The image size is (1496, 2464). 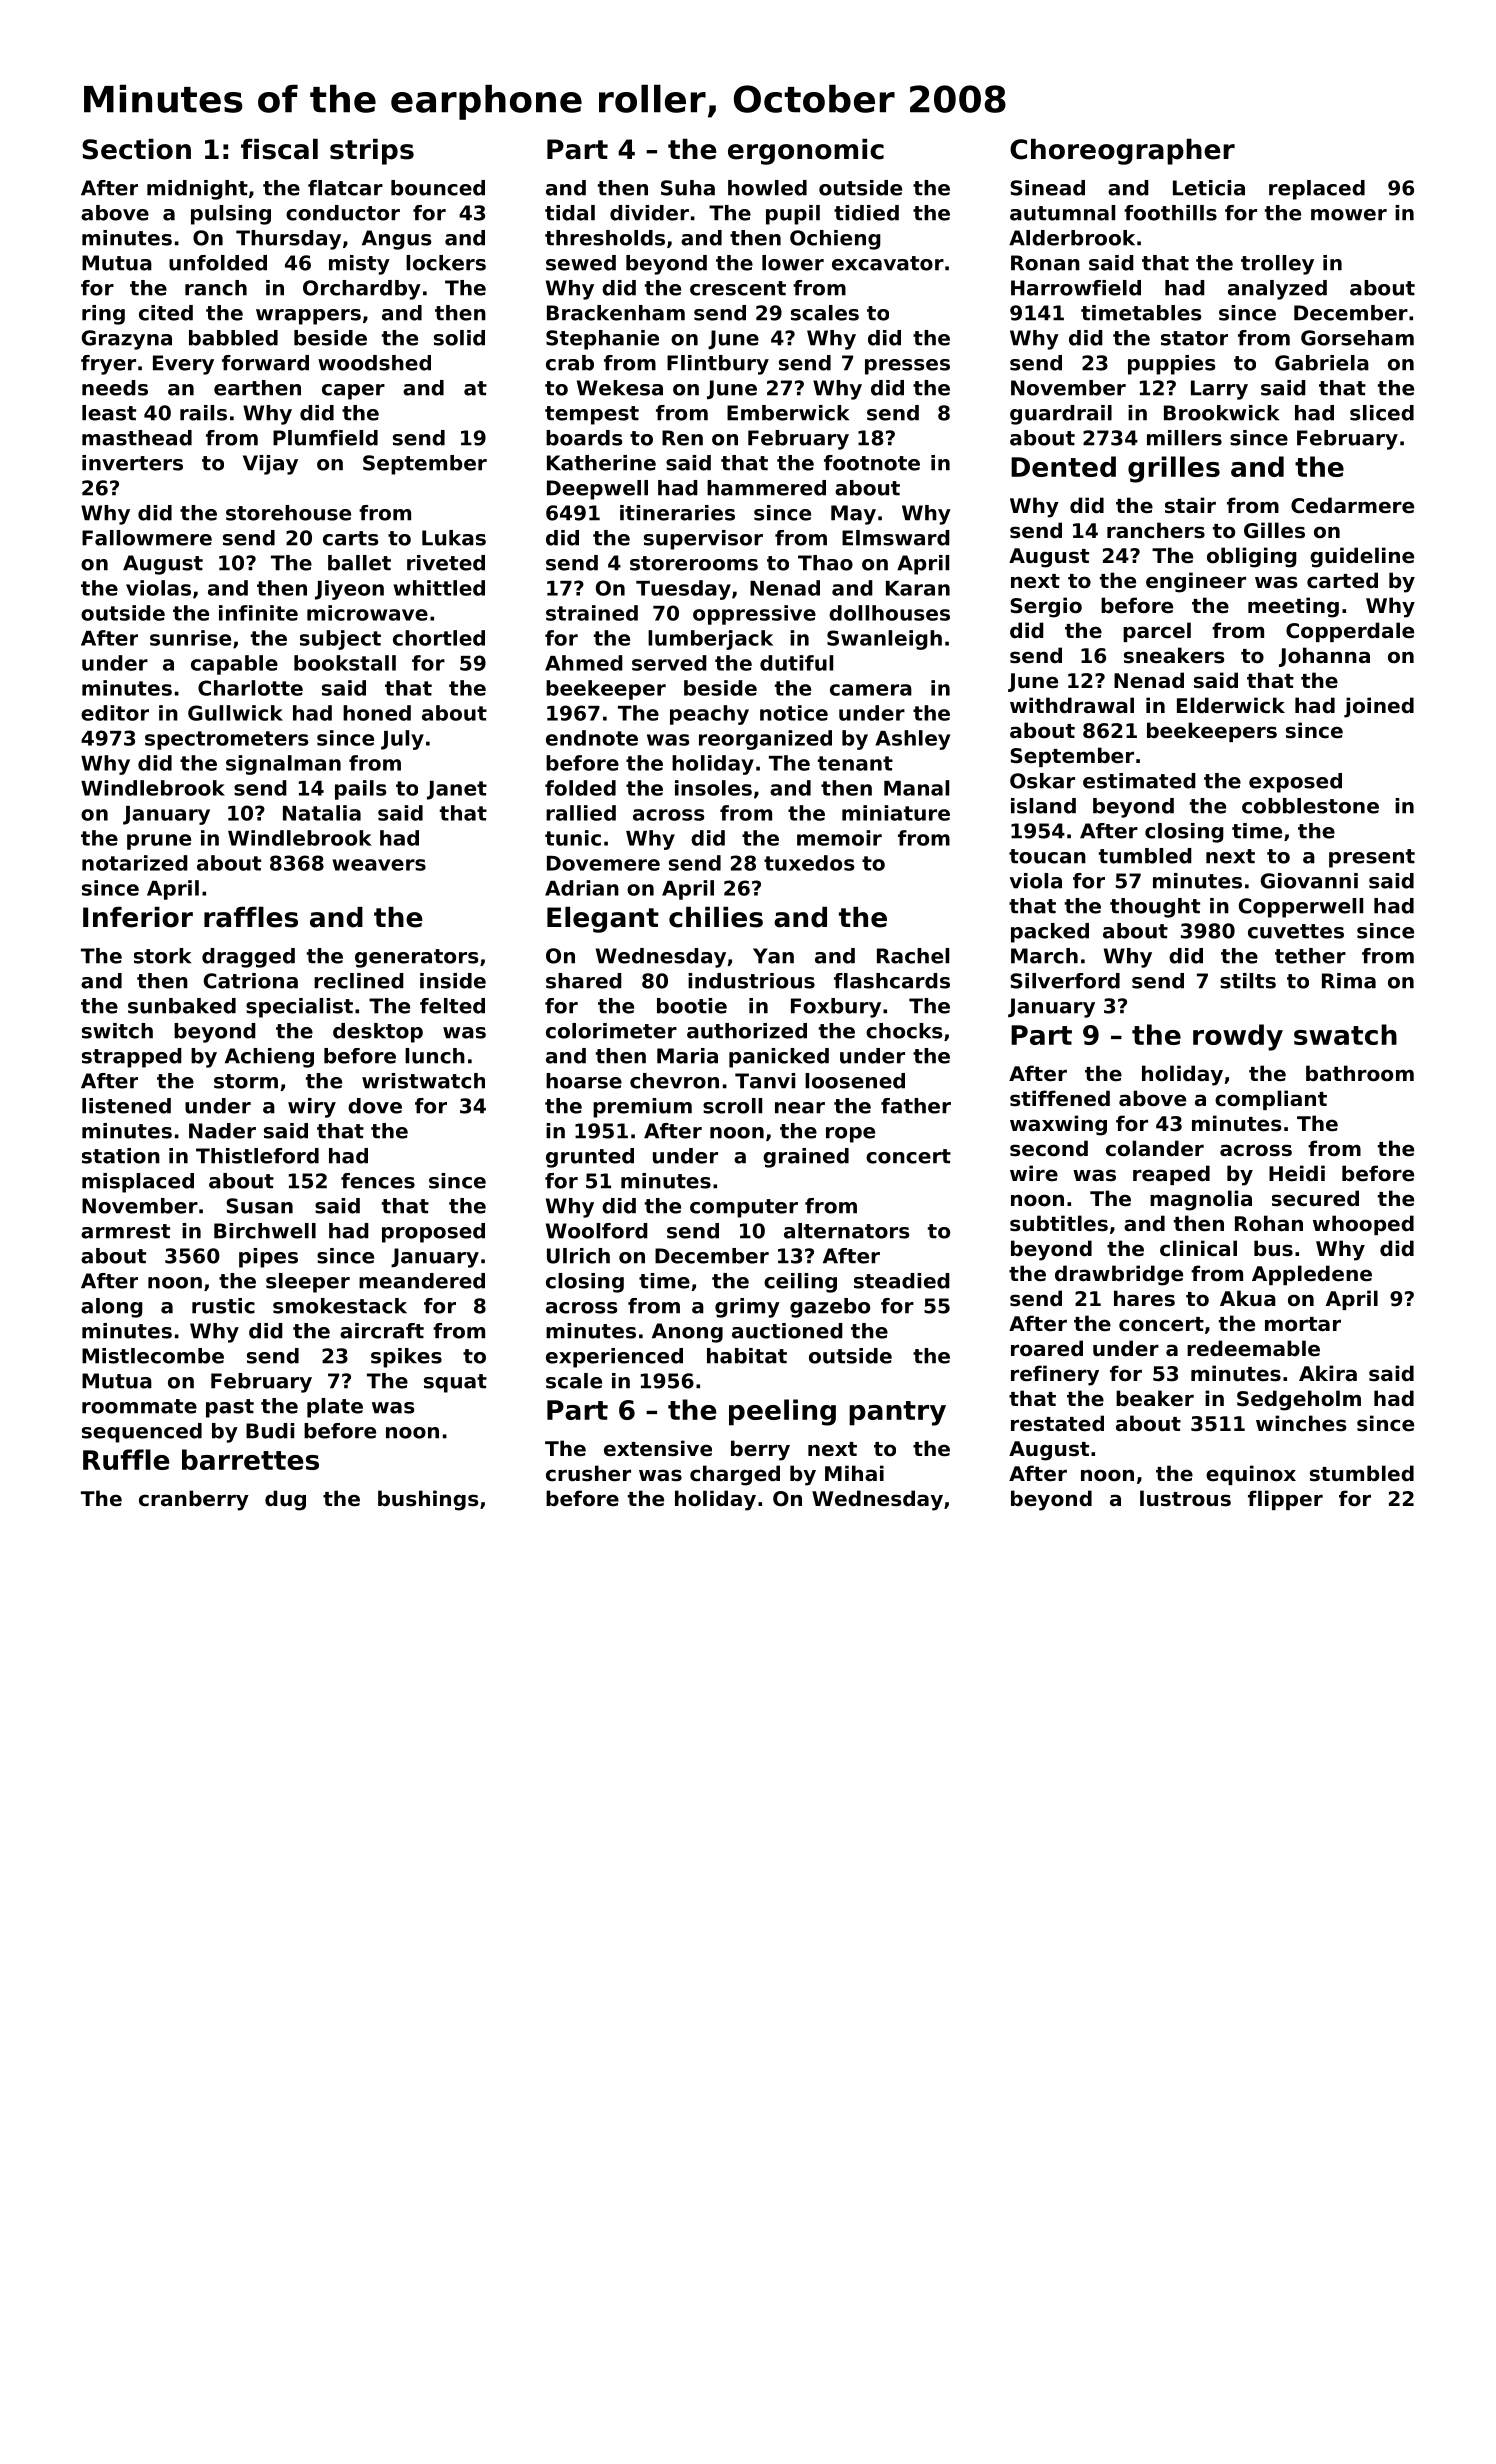 I want to click on flipper, so click(x=1285, y=1500).
